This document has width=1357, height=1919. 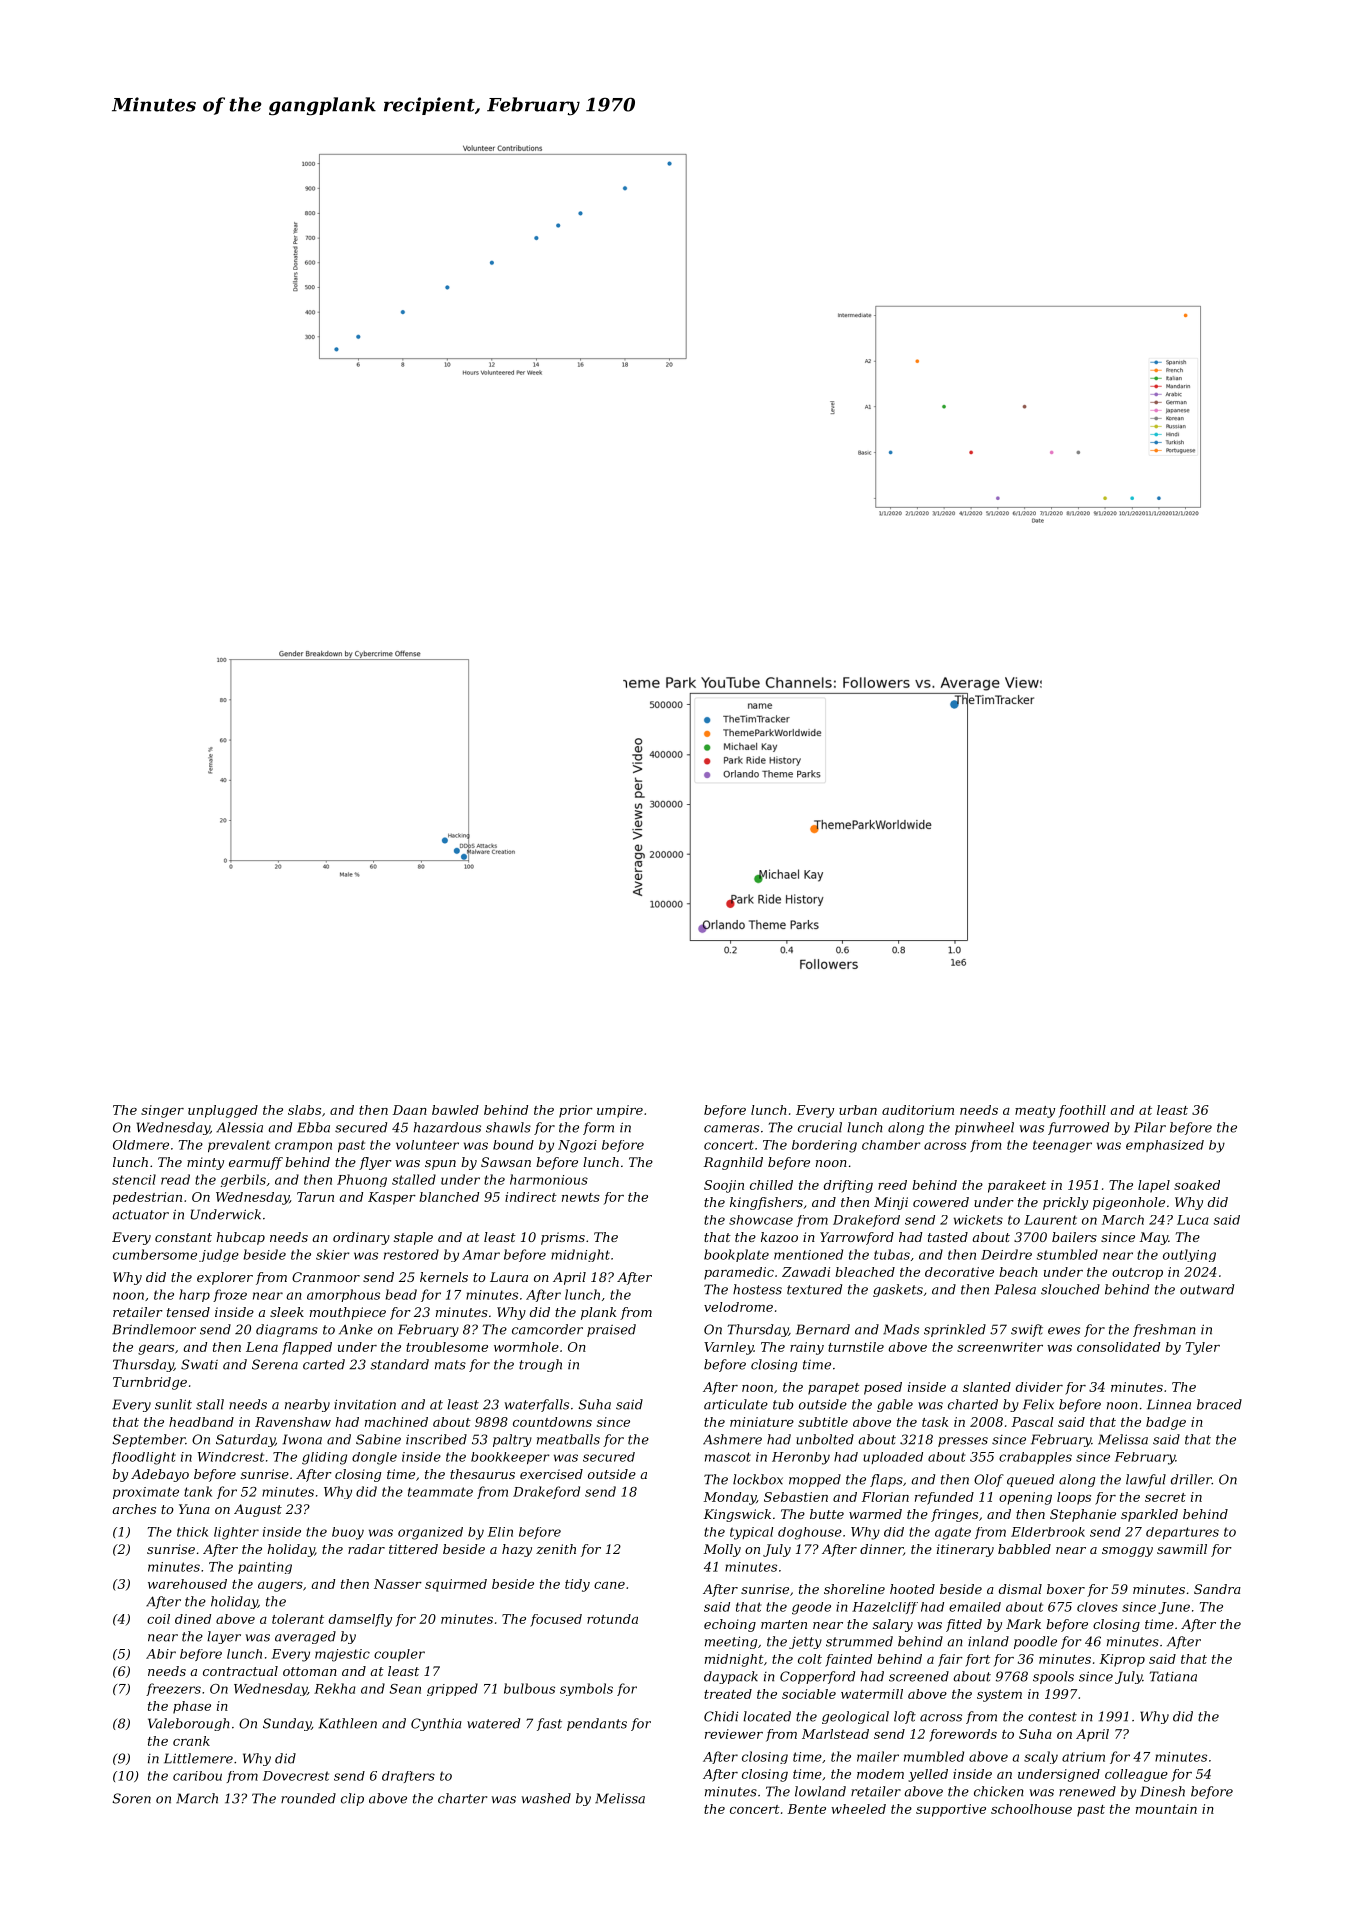 I want to click on Luca, so click(x=1193, y=1220).
